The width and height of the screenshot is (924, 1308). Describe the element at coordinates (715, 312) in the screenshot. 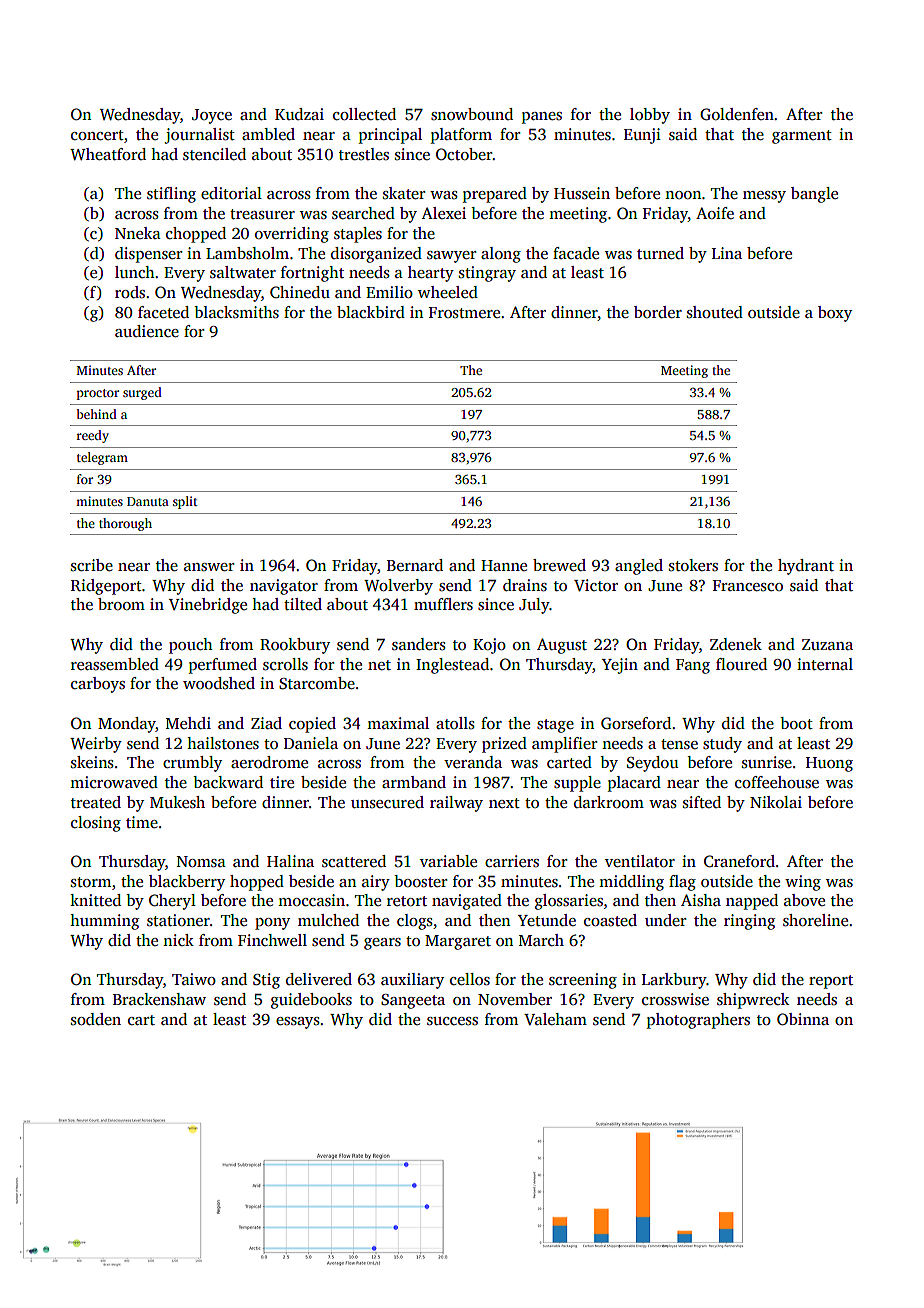

I see `shouted` at that location.
